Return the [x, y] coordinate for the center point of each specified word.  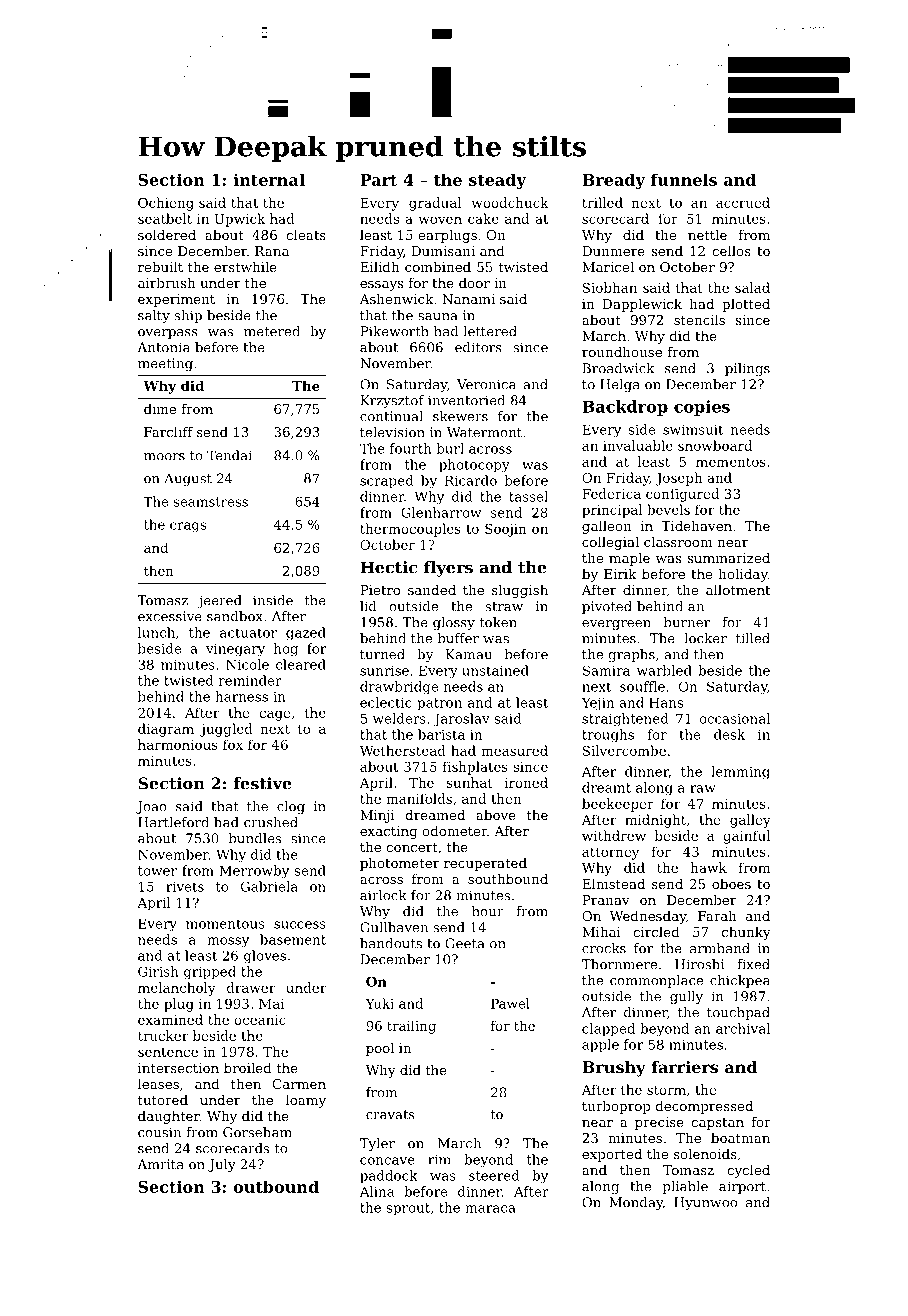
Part [378, 180]
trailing [411, 1027]
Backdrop [625, 408]
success [300, 925]
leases [158, 1083]
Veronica [486, 384]
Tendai [229, 455]
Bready [613, 181]
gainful [746, 837]
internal [269, 179]
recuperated [485, 864]
